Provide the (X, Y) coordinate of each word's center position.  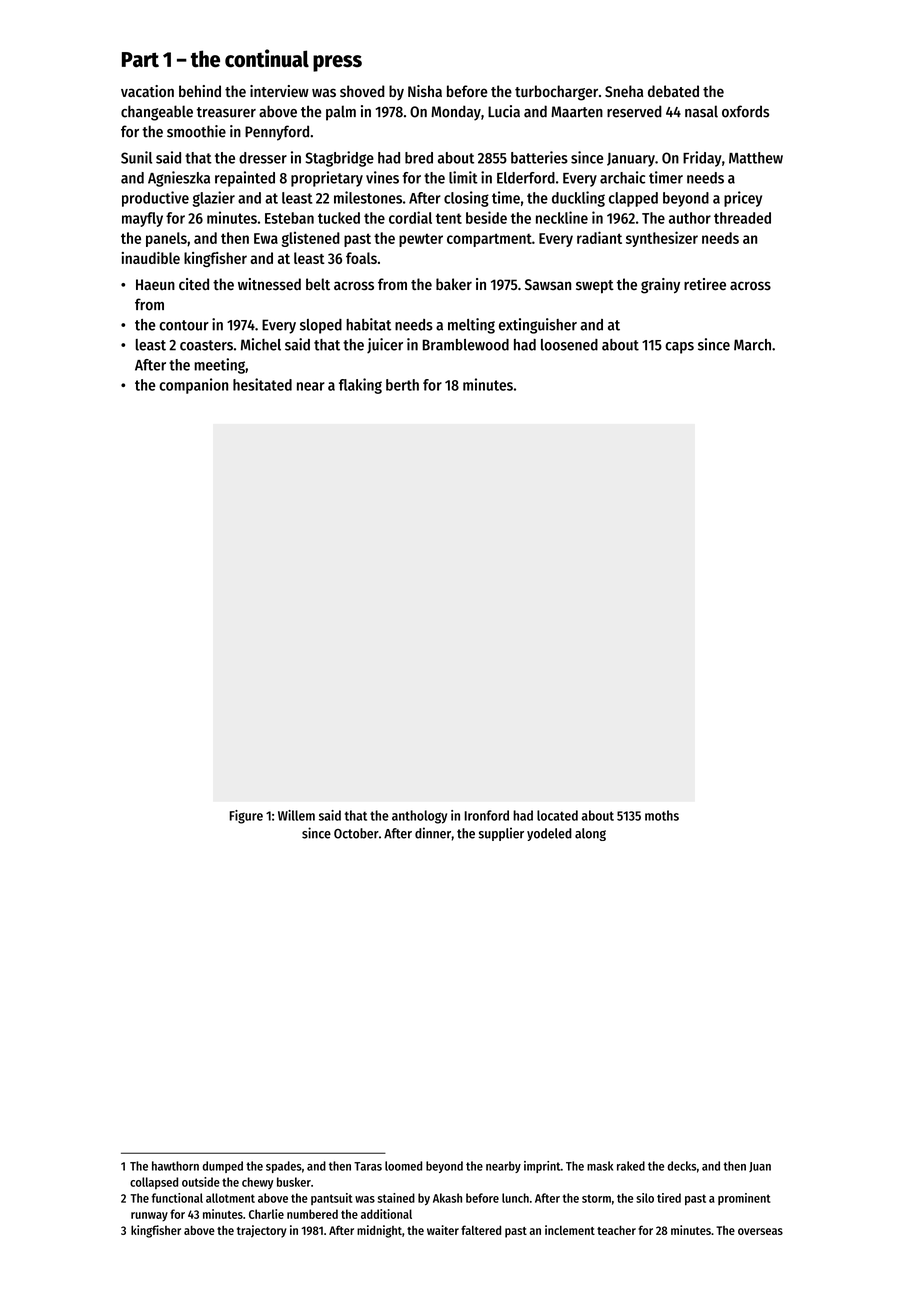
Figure (246, 817)
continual (267, 58)
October (356, 833)
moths (662, 815)
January (631, 160)
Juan (760, 1167)
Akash (447, 1198)
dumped (222, 1167)
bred (419, 158)
